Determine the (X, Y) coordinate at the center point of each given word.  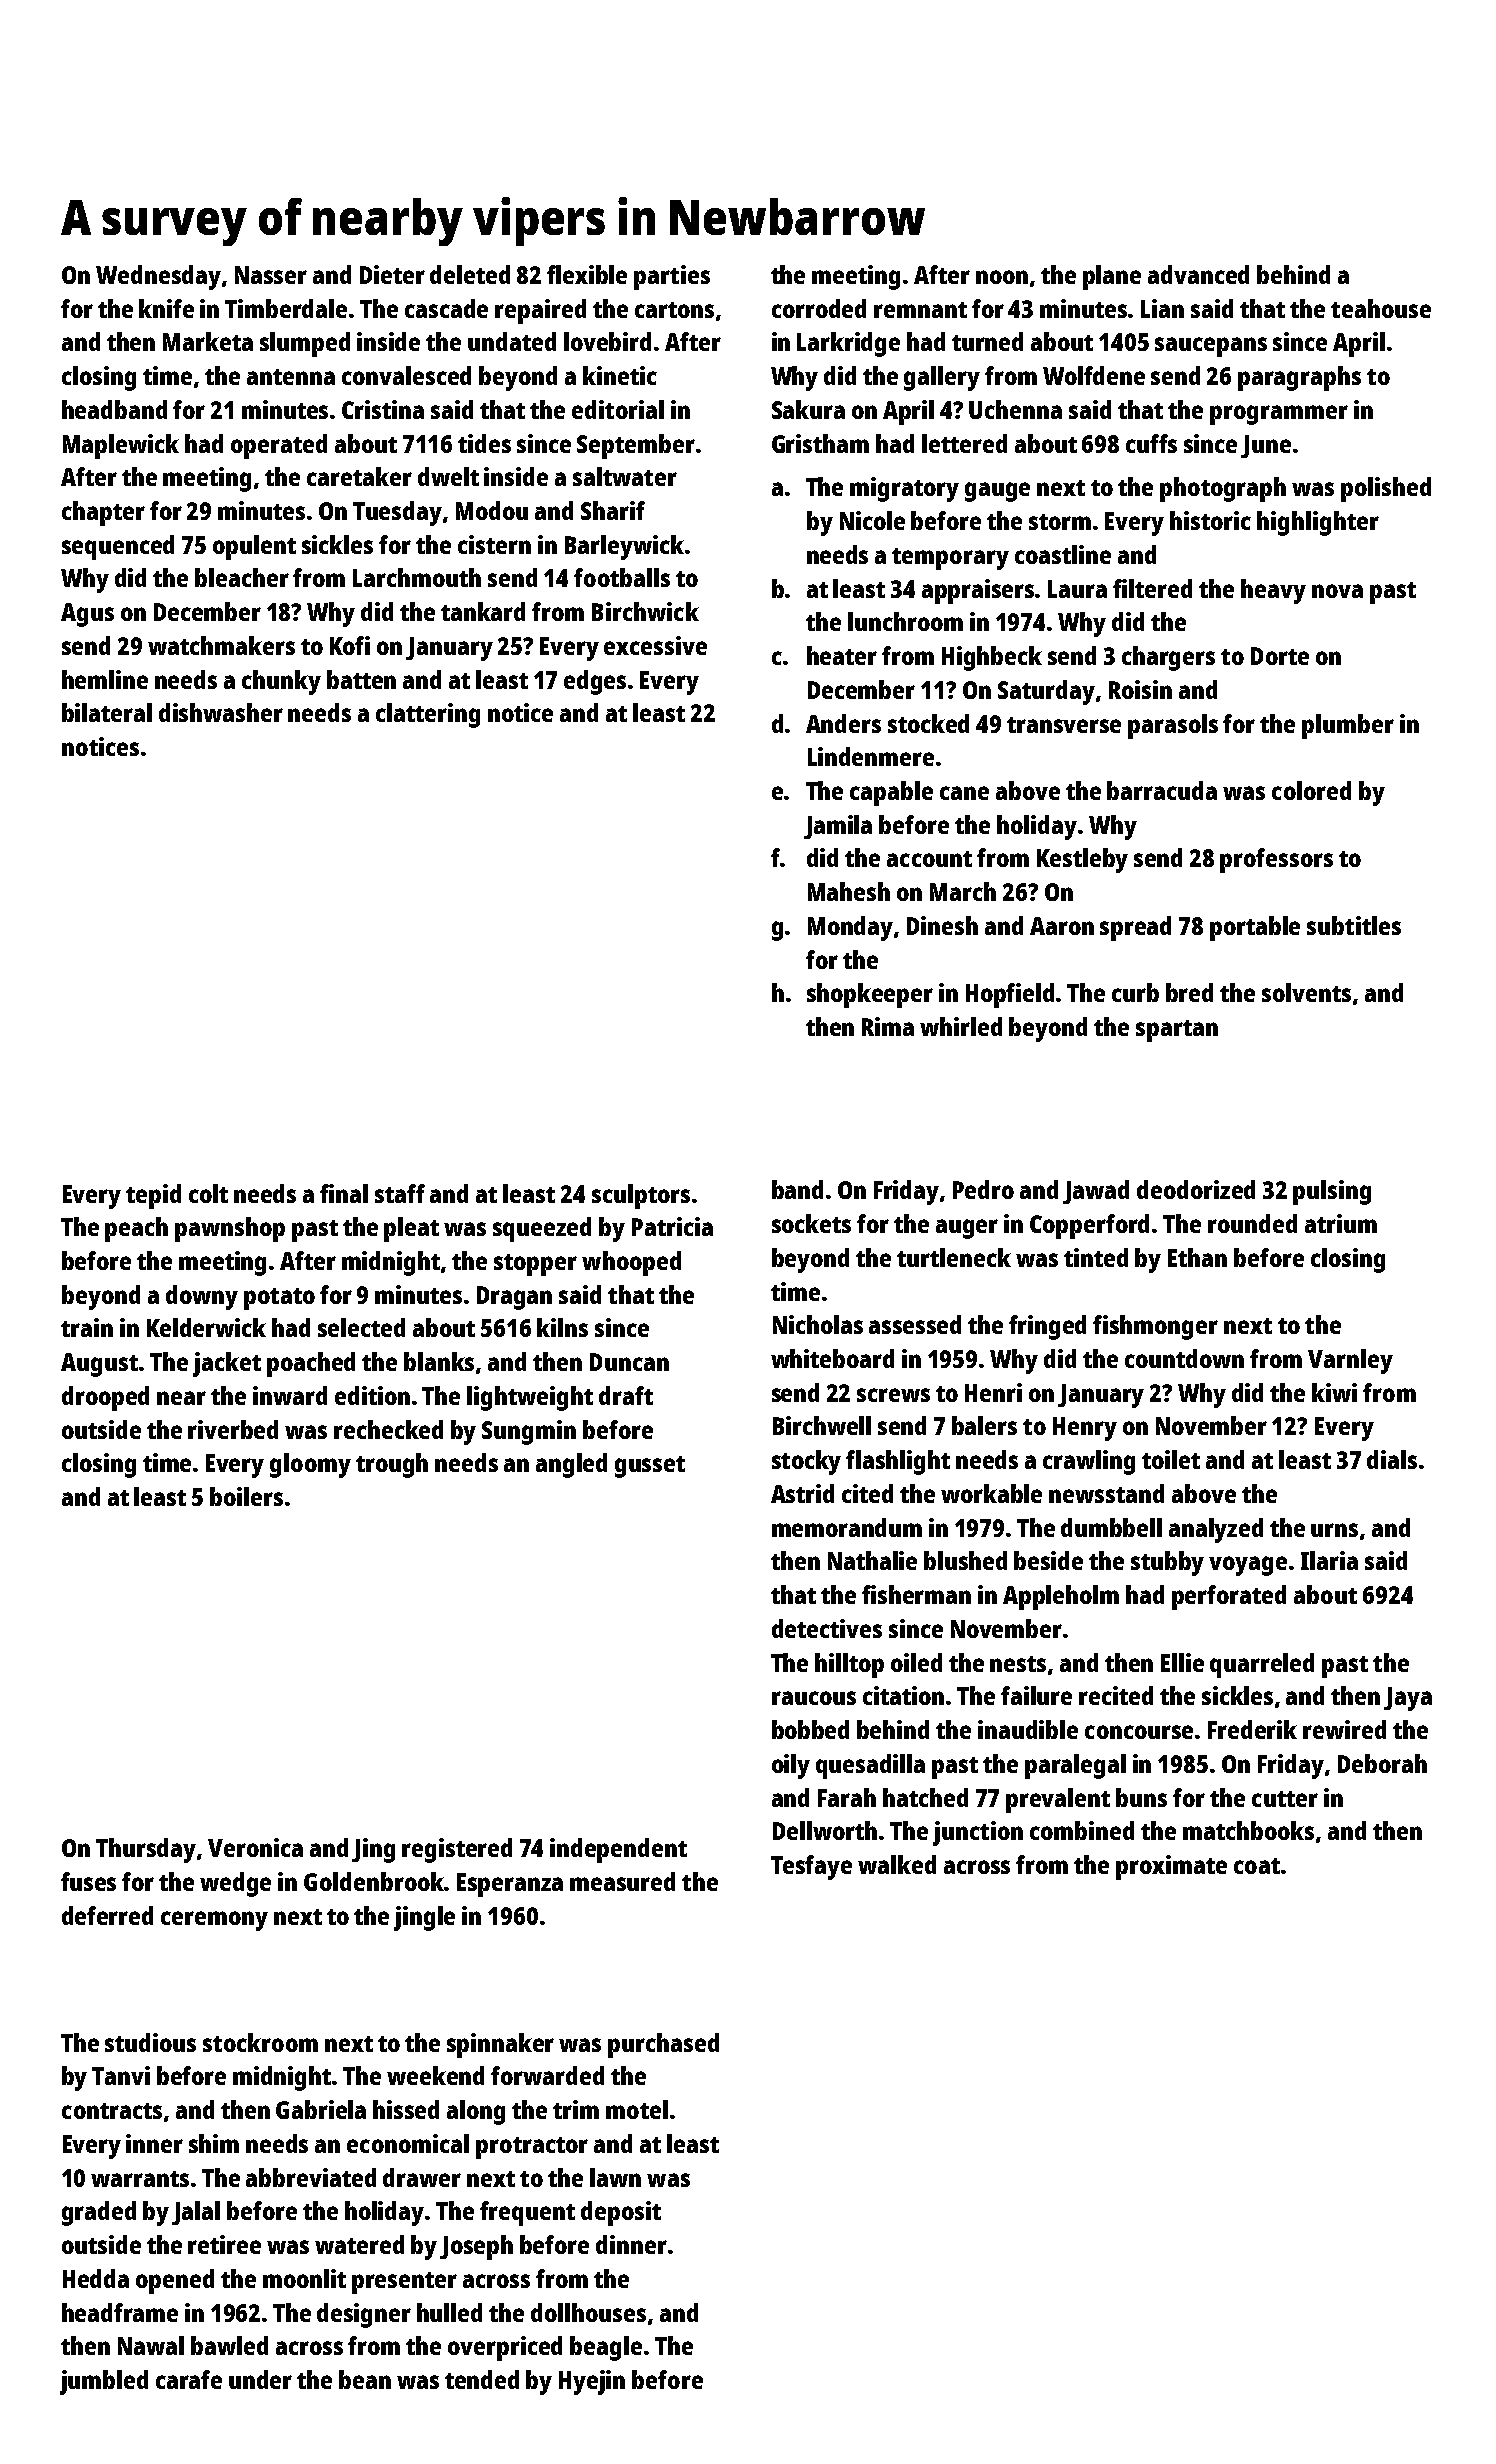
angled (571, 1465)
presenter (404, 2283)
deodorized (1196, 1189)
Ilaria (1329, 1560)
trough (392, 1465)
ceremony (214, 1921)
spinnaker (500, 2045)
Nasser (271, 275)
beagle (606, 2348)
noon (1002, 277)
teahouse (1381, 308)
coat (1257, 1866)
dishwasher (221, 712)
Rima (888, 1026)
